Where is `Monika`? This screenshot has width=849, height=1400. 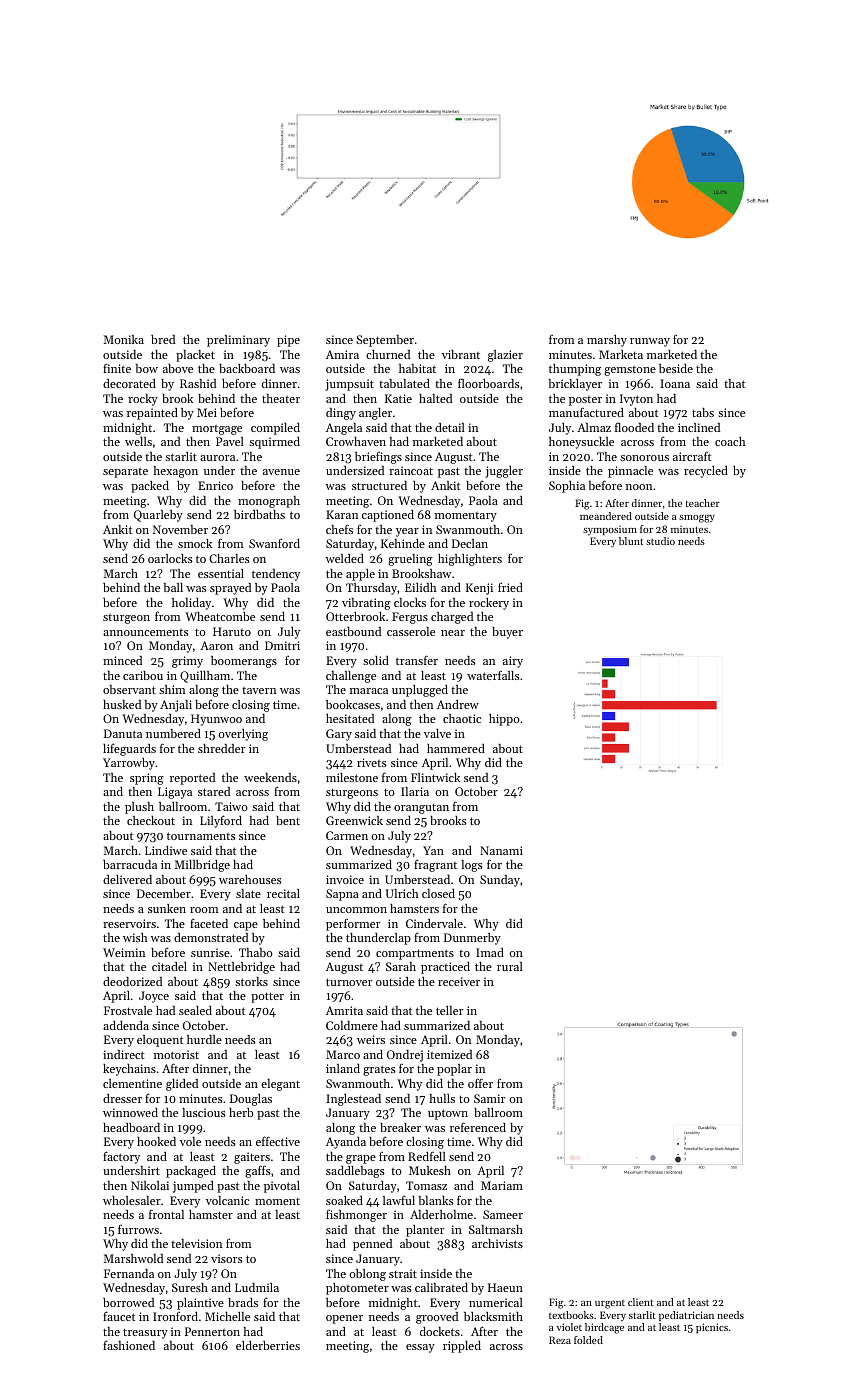 Monika is located at coordinates (124, 339).
